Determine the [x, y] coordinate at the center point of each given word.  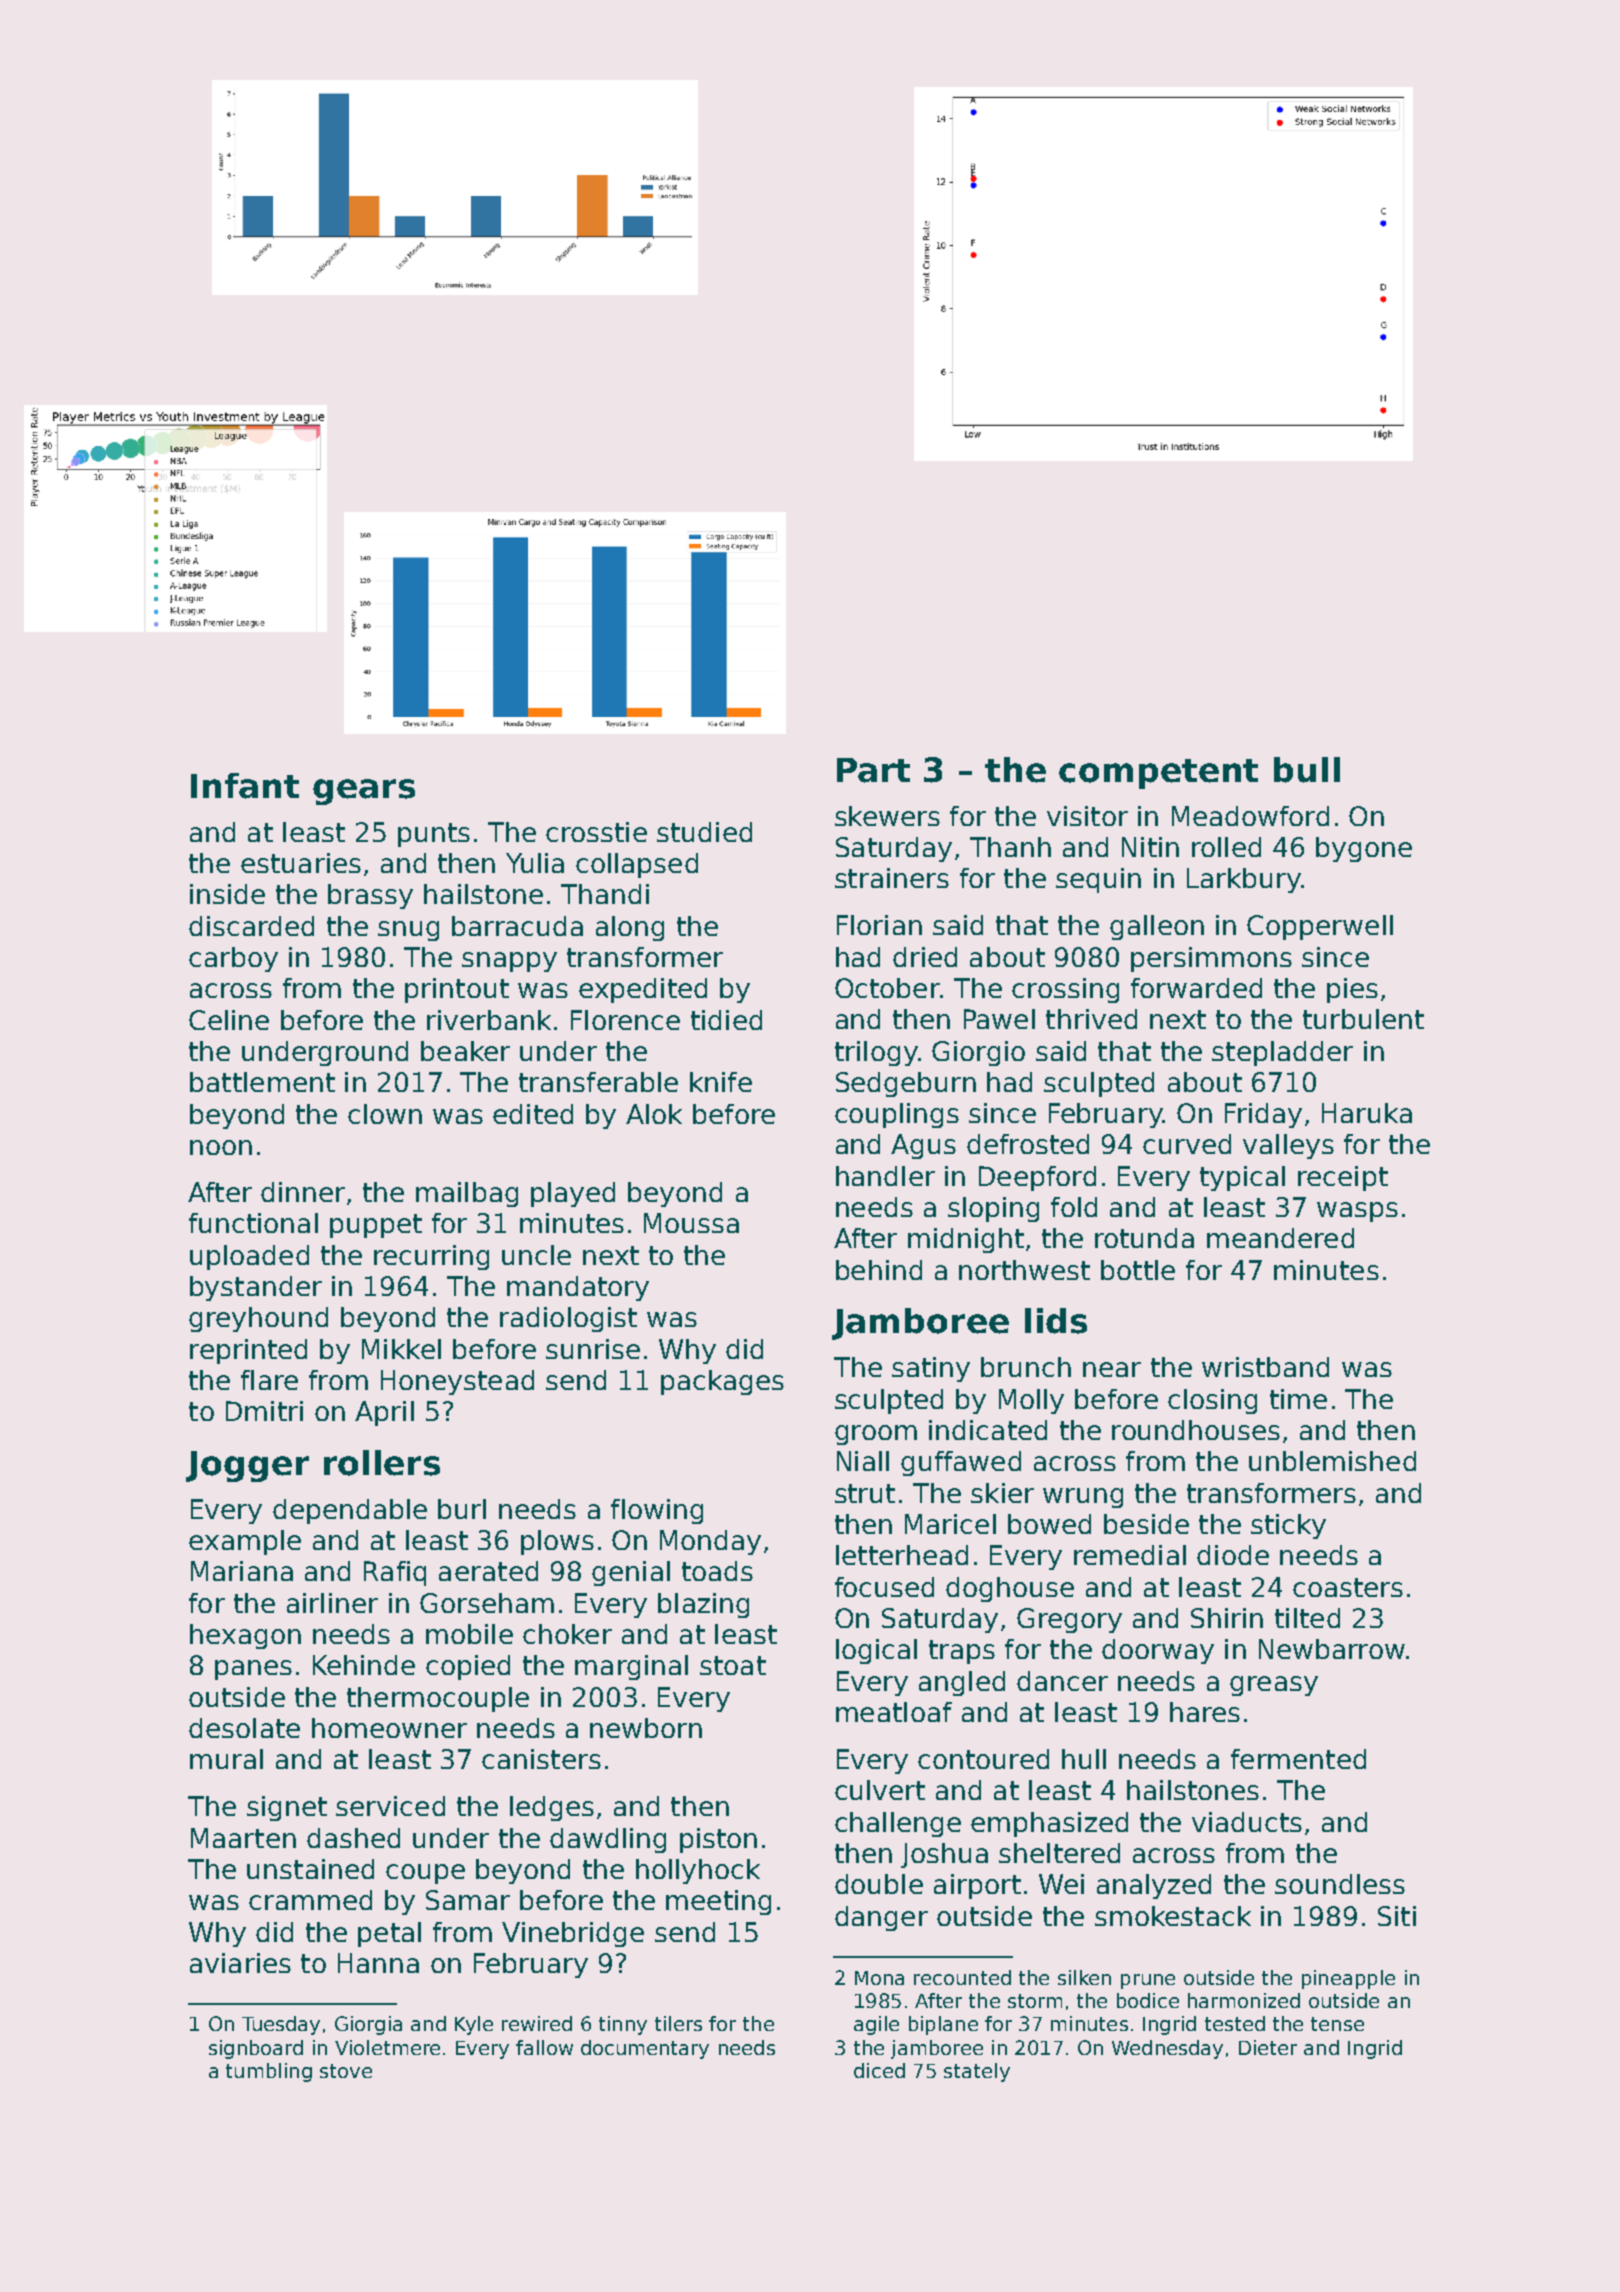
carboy [233, 959]
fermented [1298, 1759]
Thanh [1010, 847]
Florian [879, 925]
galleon [1157, 927]
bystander [256, 1288]
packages [722, 1382]
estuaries [301, 863]
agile [876, 2025]
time [1298, 1399]
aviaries [240, 1963]
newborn [646, 1728]
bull [1307, 770]
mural [226, 1759]
